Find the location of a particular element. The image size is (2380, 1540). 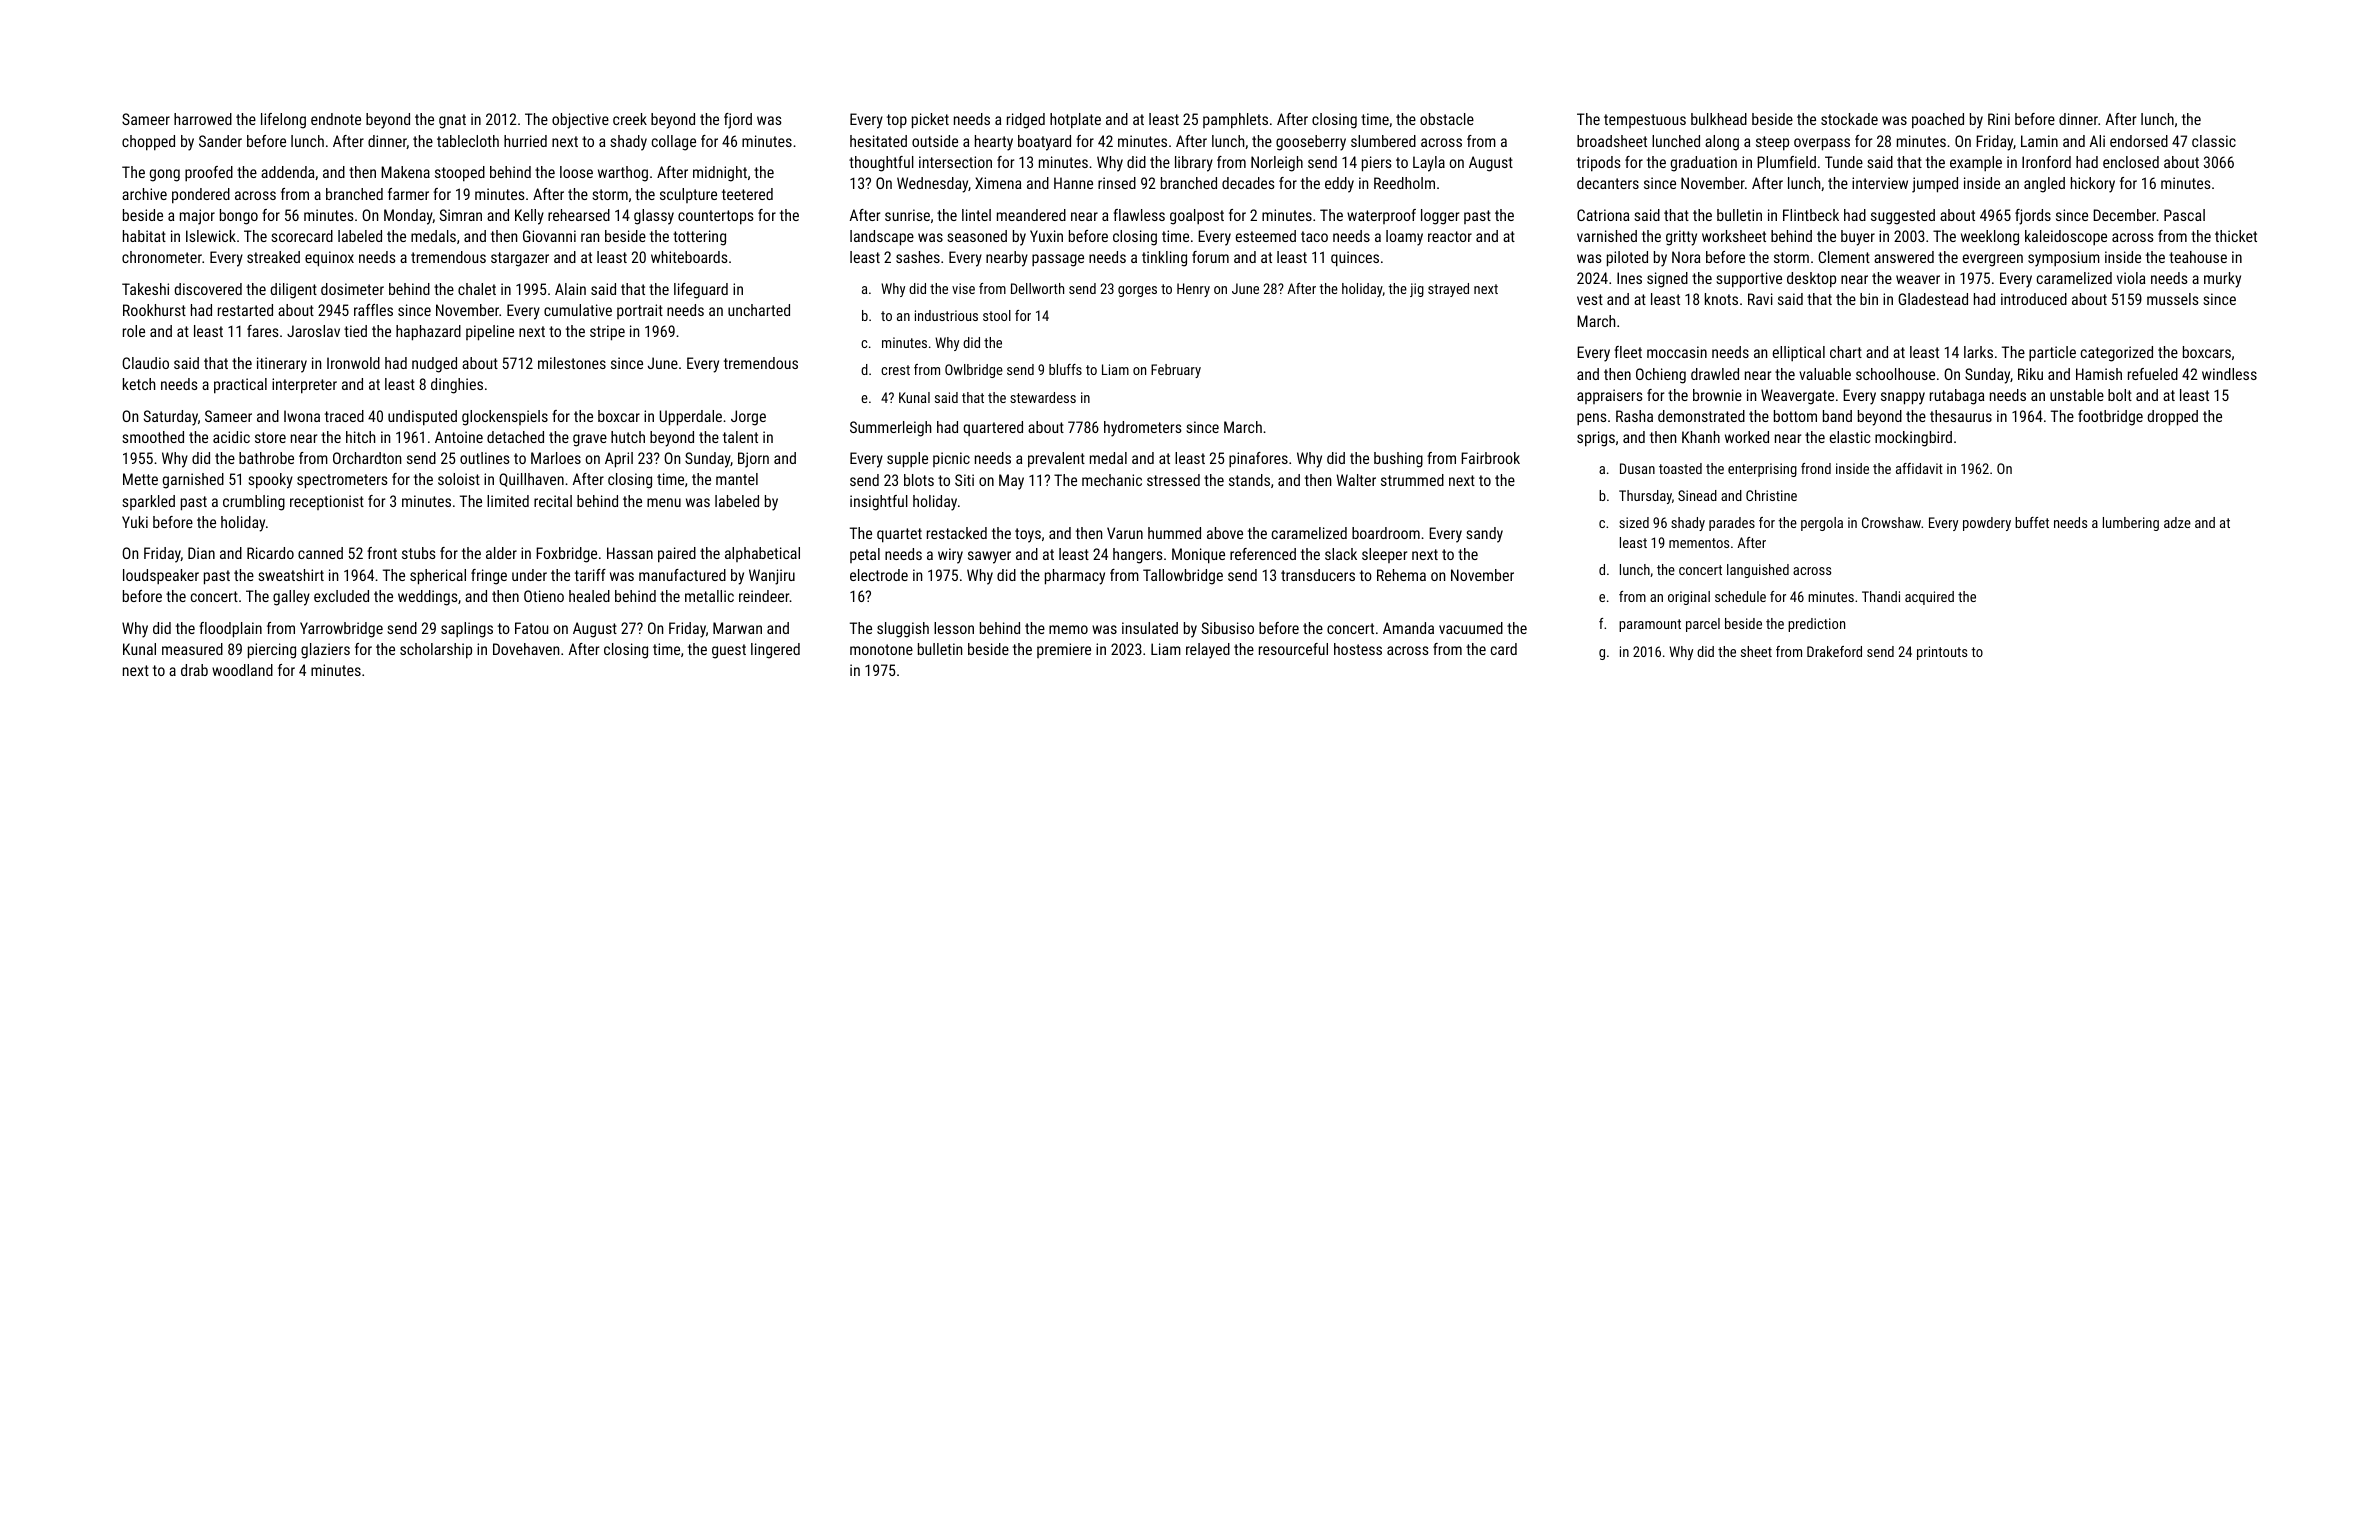

woodland is located at coordinates (242, 670).
